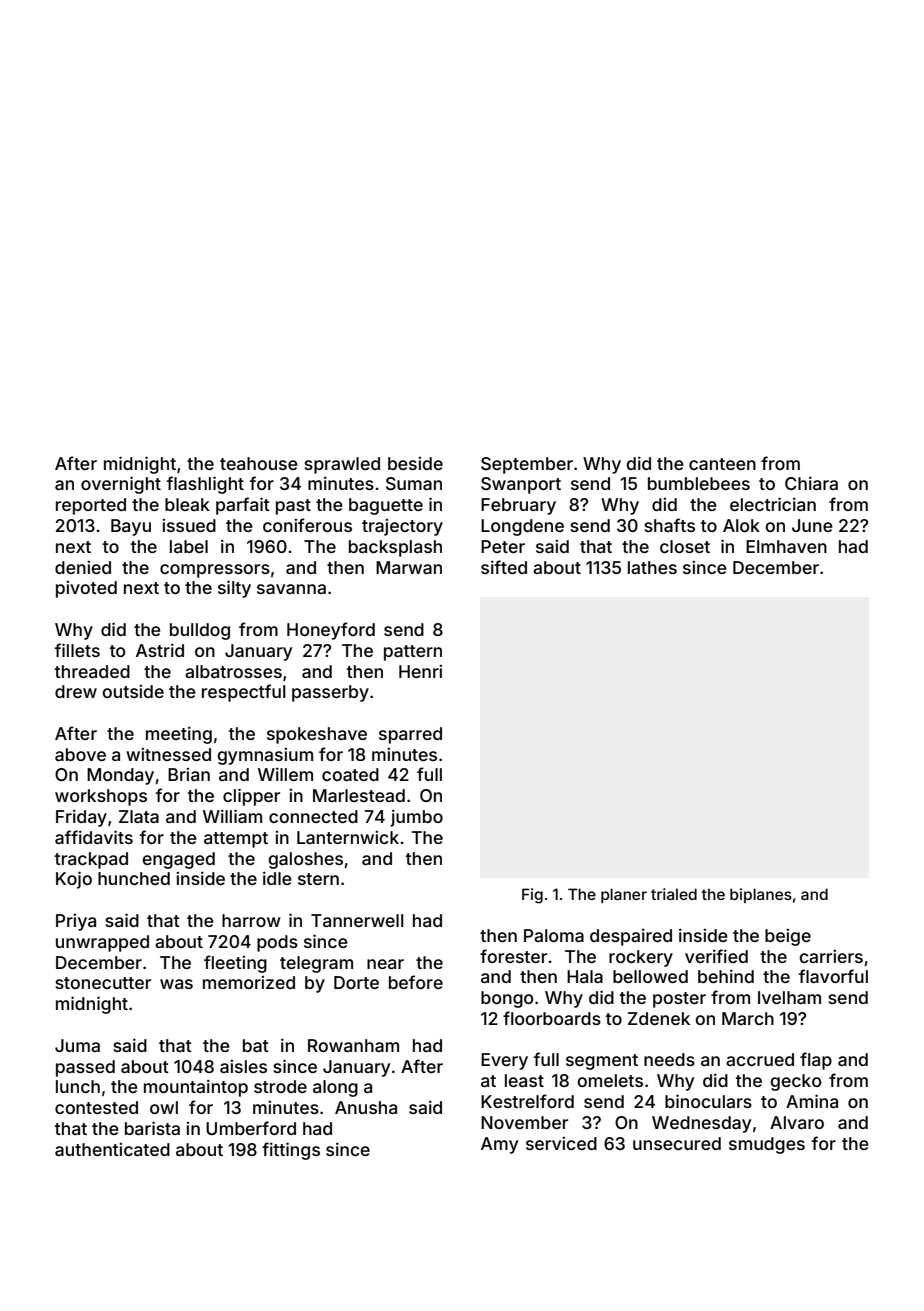 The height and width of the page is (1311, 924). Describe the element at coordinates (722, 464) in the page. I see `canteen` at that location.
